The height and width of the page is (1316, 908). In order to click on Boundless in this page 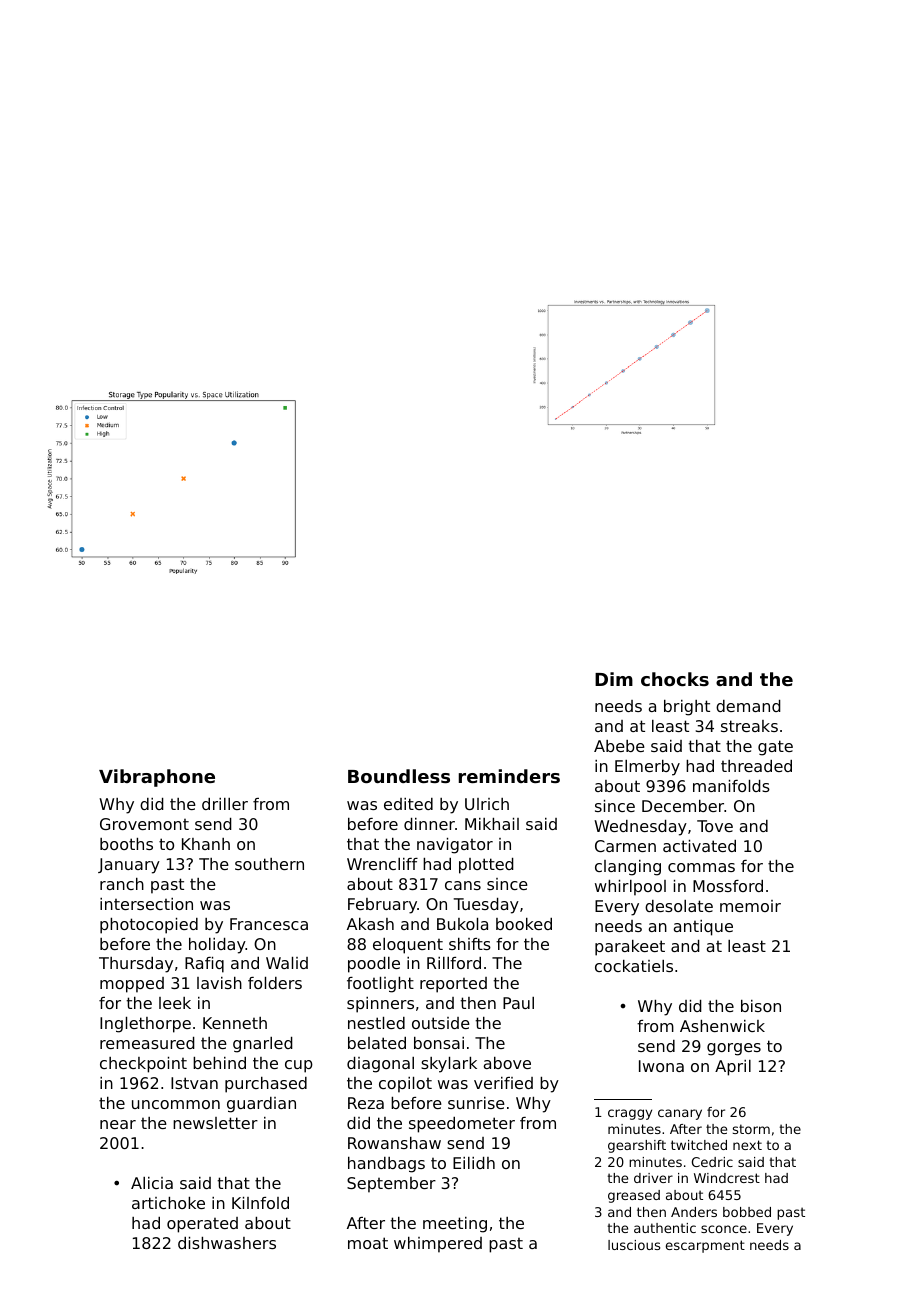, I will do `click(399, 776)`.
